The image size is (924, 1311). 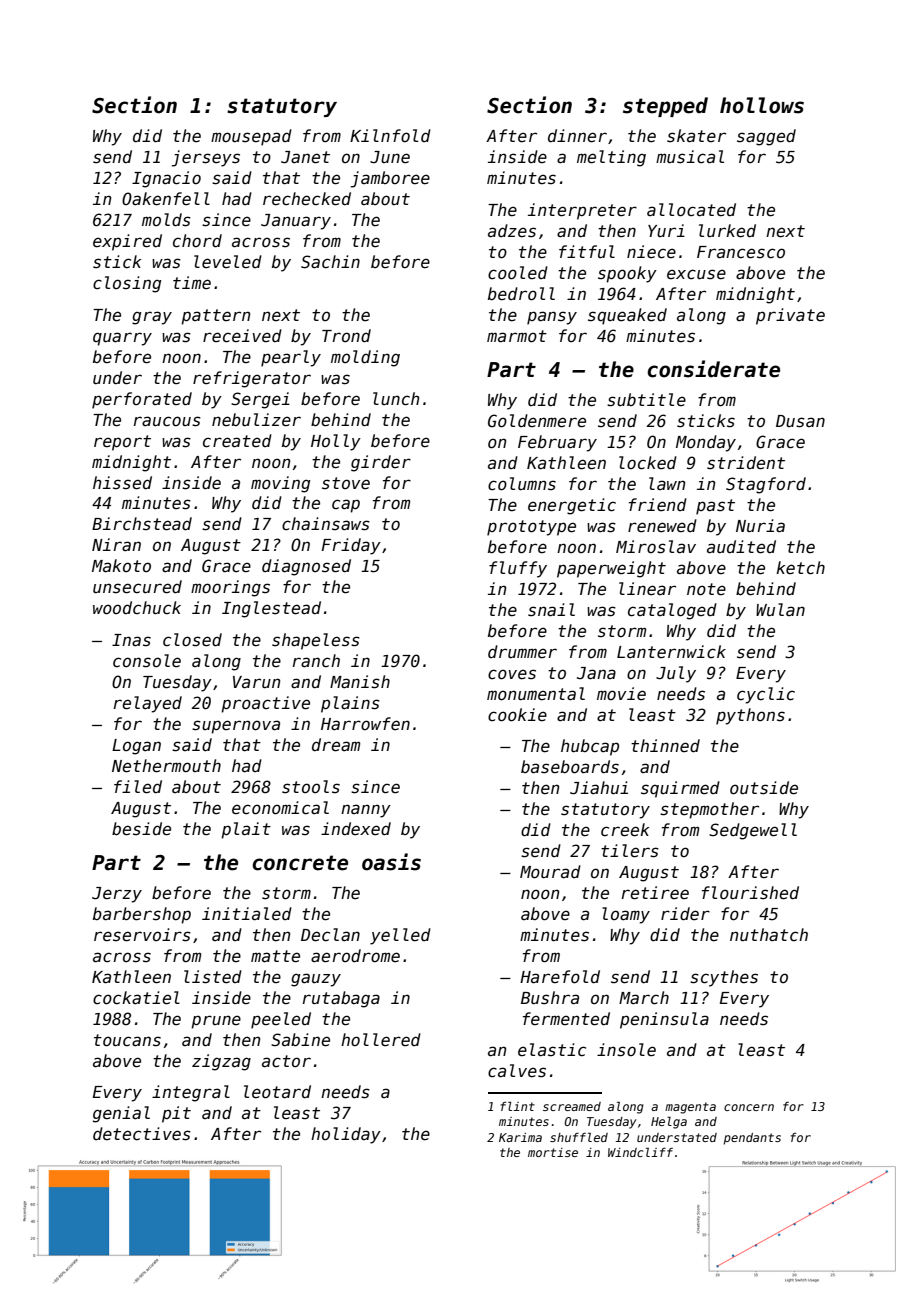 What do you see at coordinates (577, 136) in the document?
I see `dinner` at bounding box center [577, 136].
